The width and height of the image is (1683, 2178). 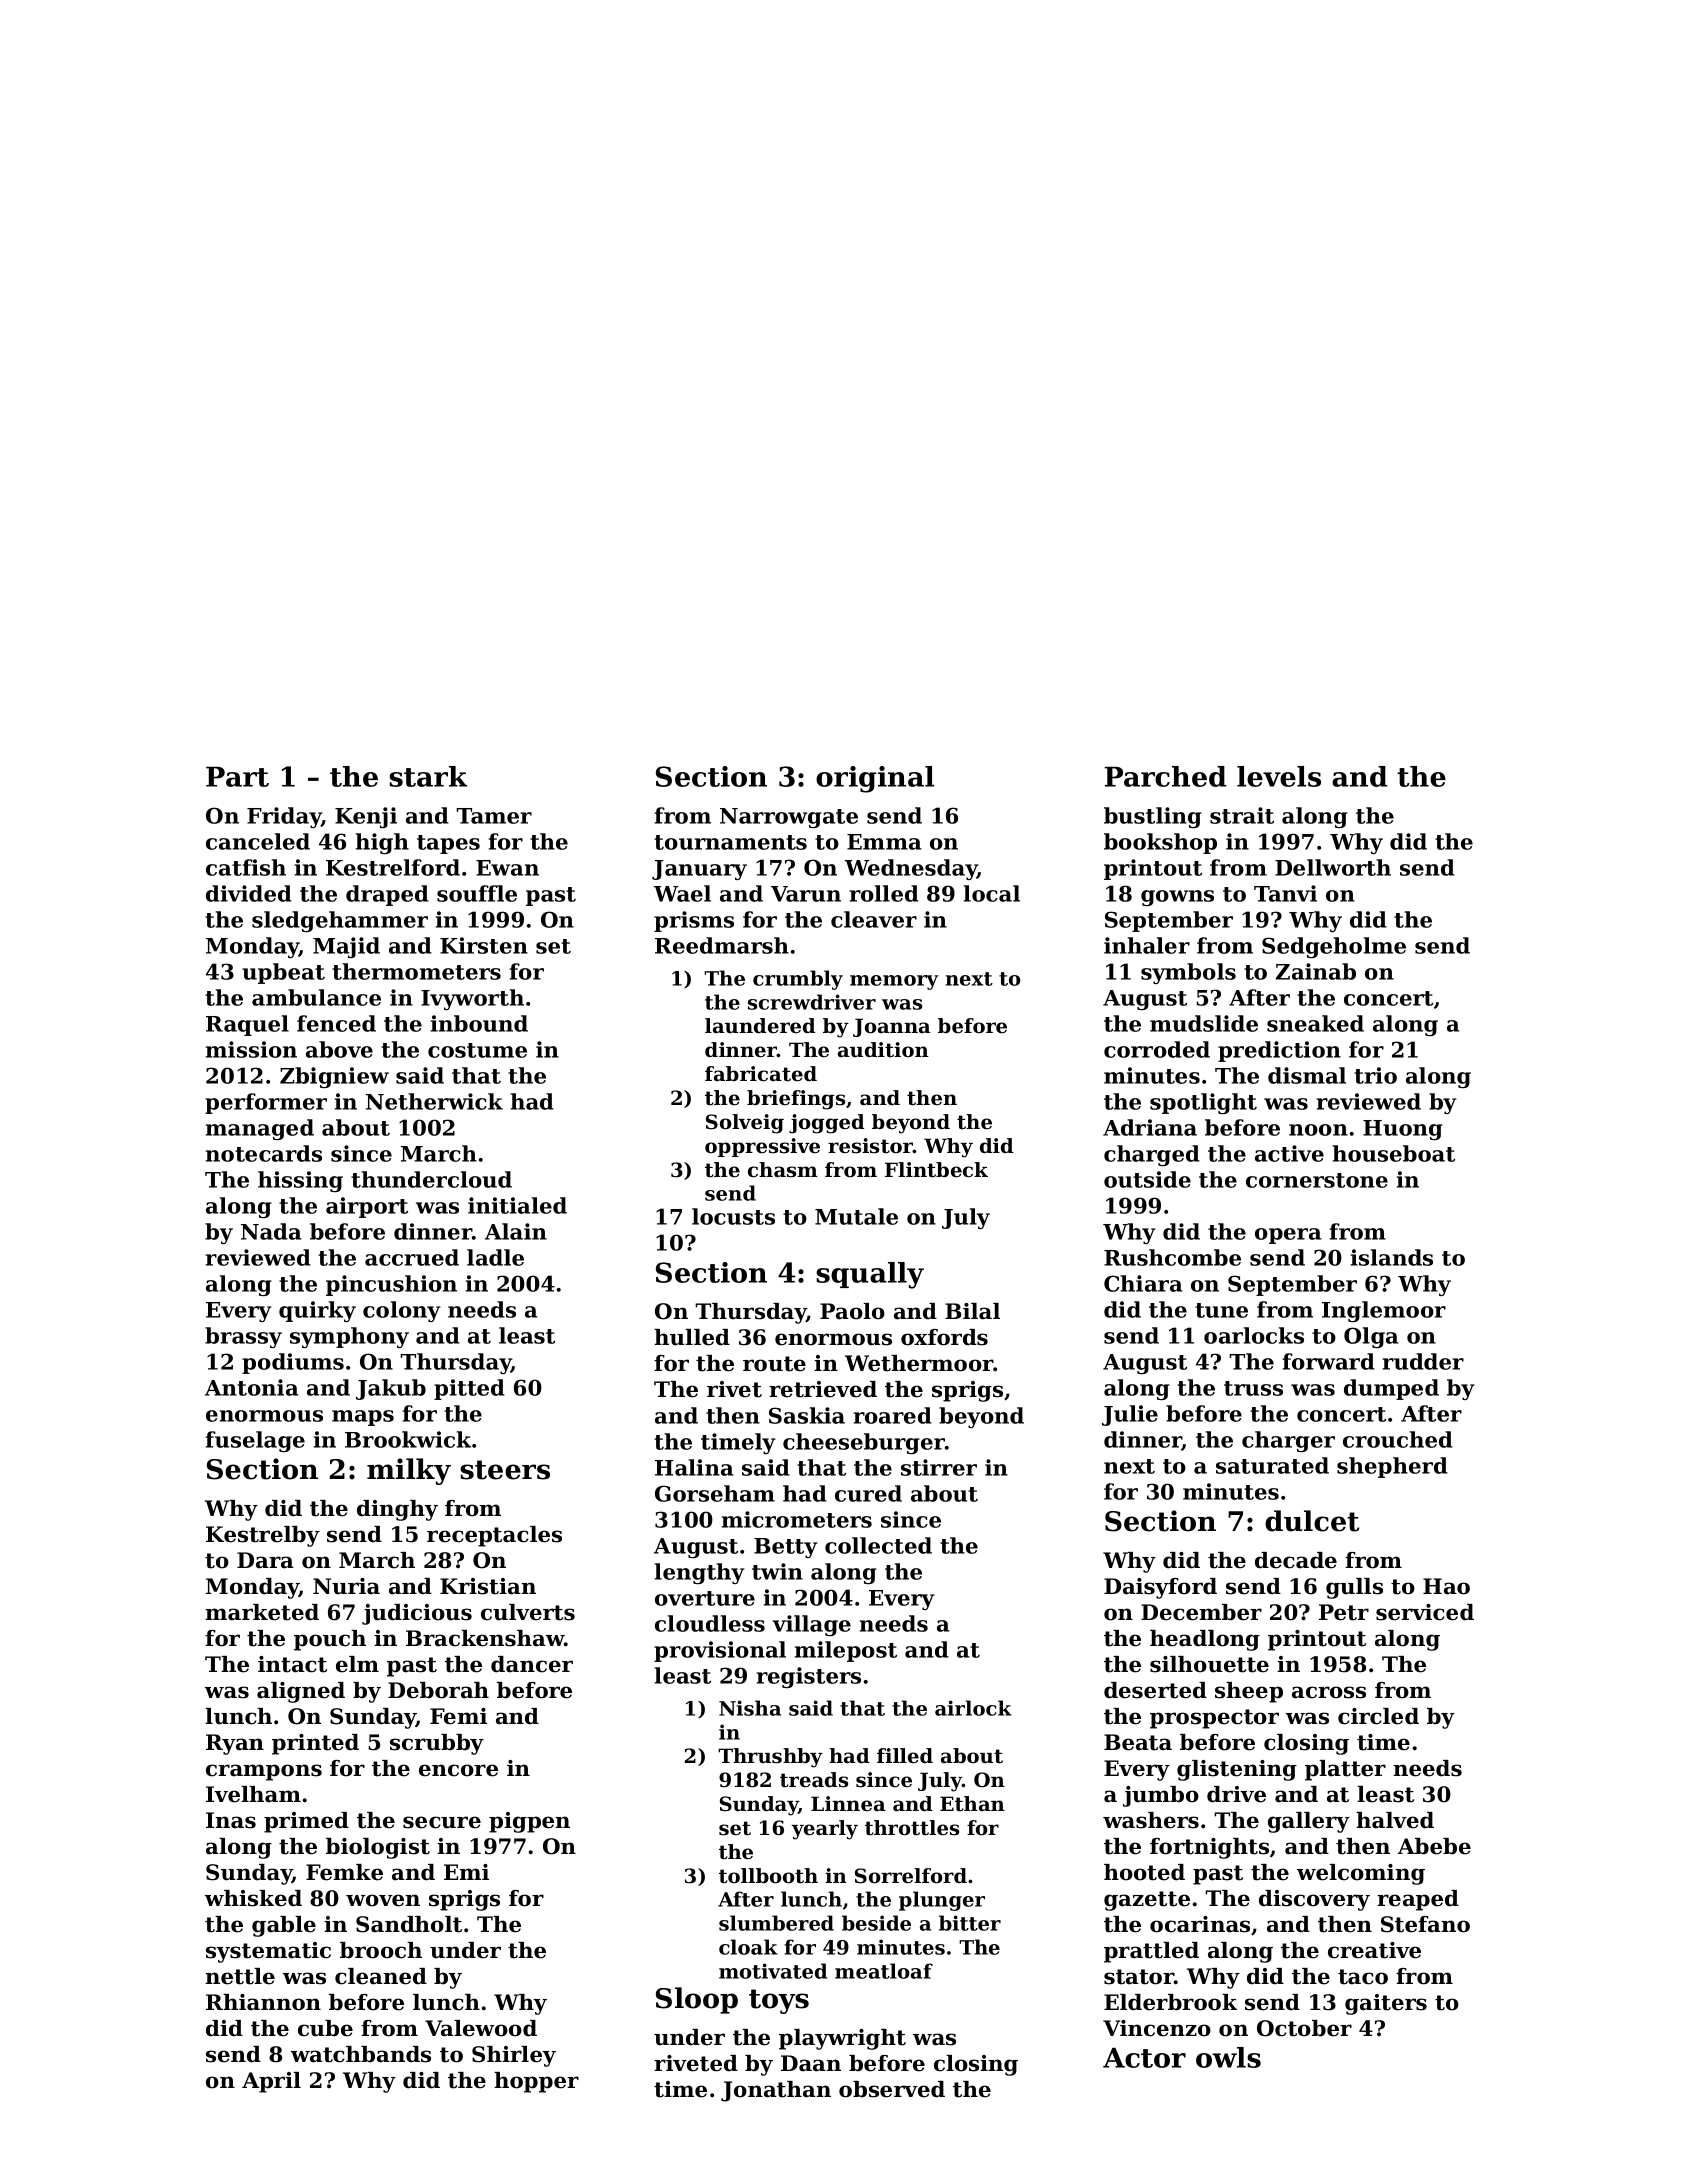 What do you see at coordinates (484, 945) in the image?
I see `Kirsten` at bounding box center [484, 945].
